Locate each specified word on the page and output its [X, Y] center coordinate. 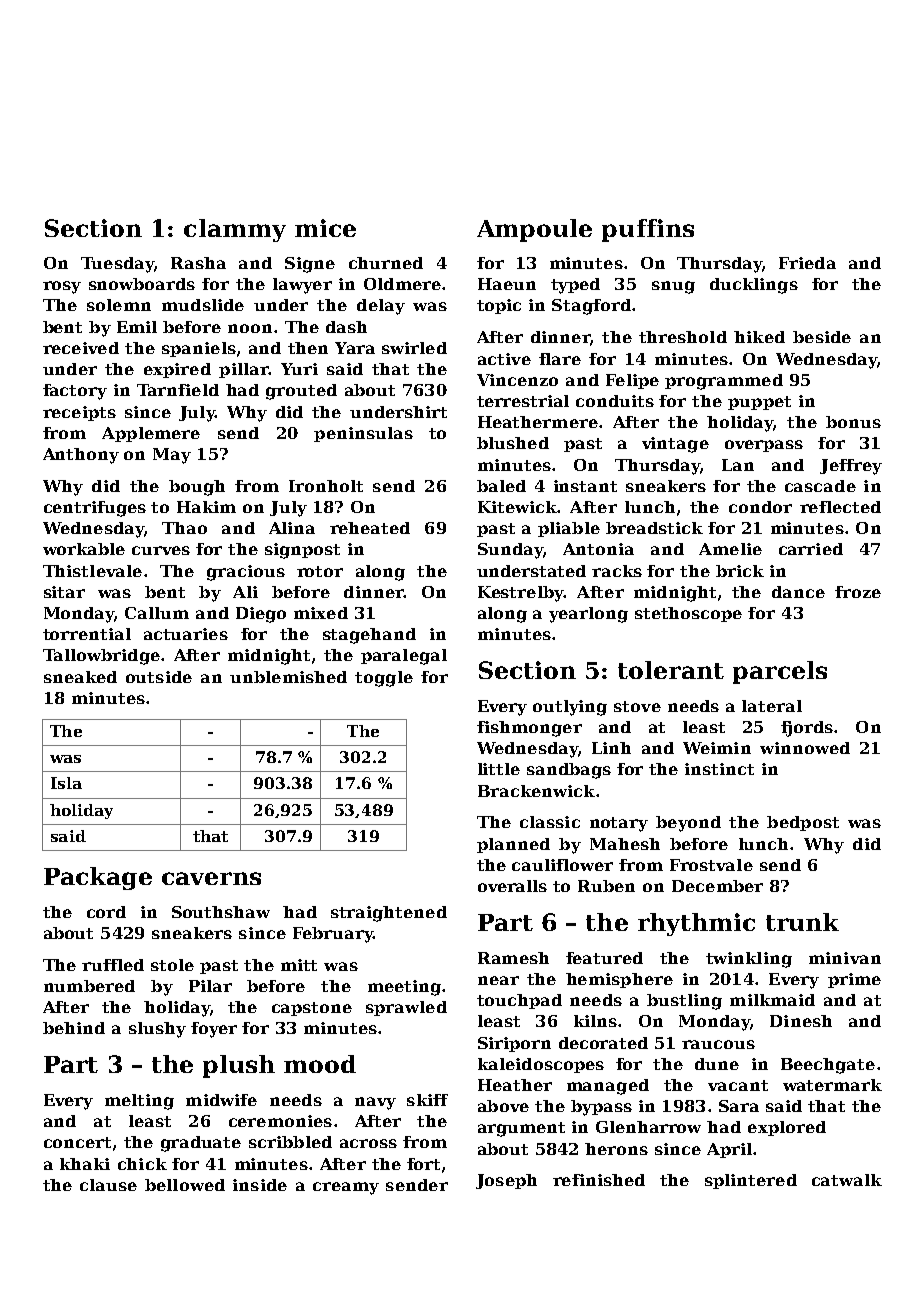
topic [499, 306]
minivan [845, 958]
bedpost [803, 823]
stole [172, 965]
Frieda [807, 263]
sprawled [406, 1008]
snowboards [142, 284]
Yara [355, 348]
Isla [66, 783]
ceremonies [280, 1121]
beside [822, 337]
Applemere [151, 434]
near [498, 980]
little [499, 769]
